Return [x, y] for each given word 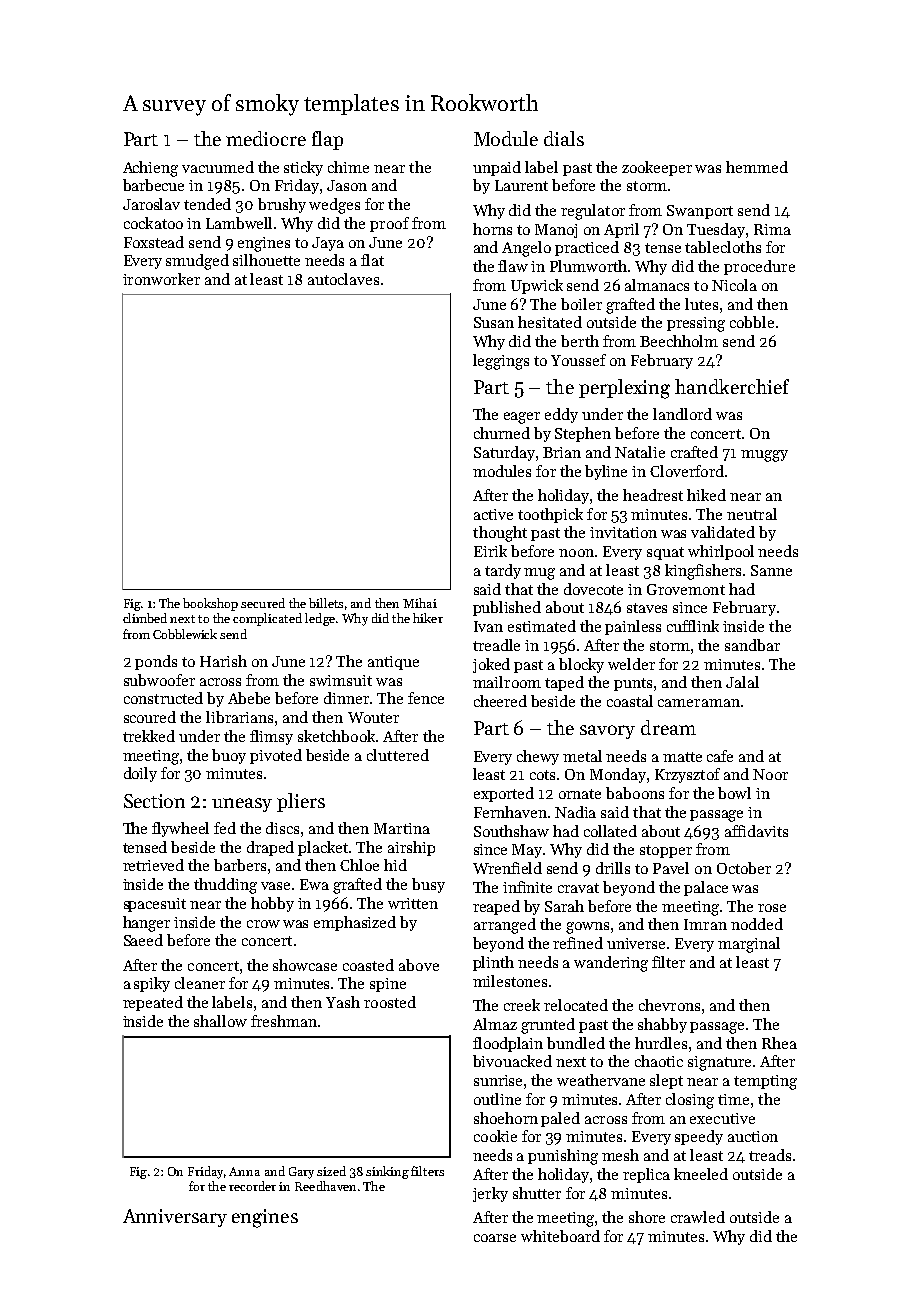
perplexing [624, 389]
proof [389, 224]
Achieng [150, 169]
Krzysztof [687, 775]
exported [504, 794]
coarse [495, 1238]
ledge [320, 619]
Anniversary [175, 1218]
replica [646, 1175]
